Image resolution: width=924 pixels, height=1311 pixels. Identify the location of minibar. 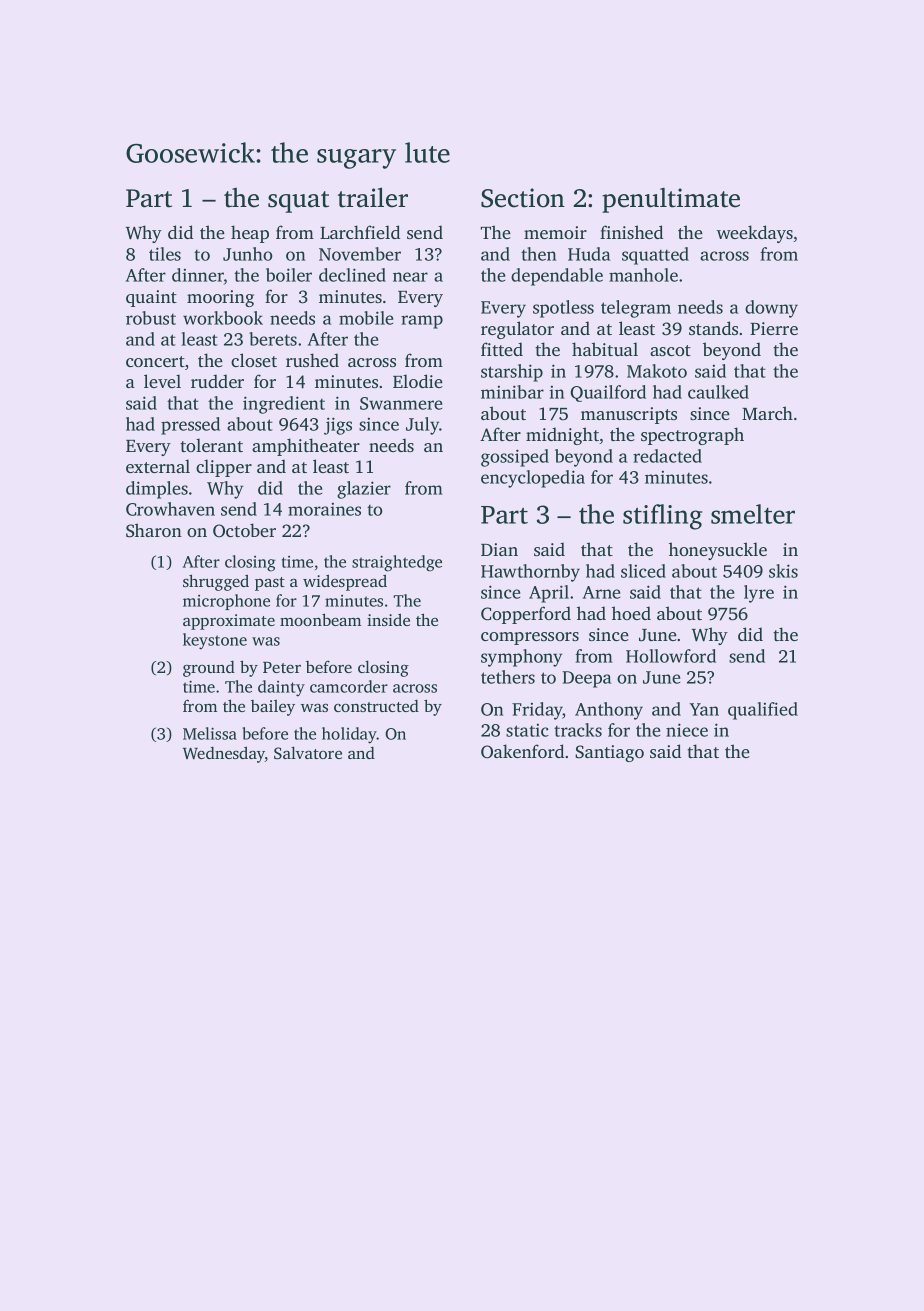
(512, 392).
